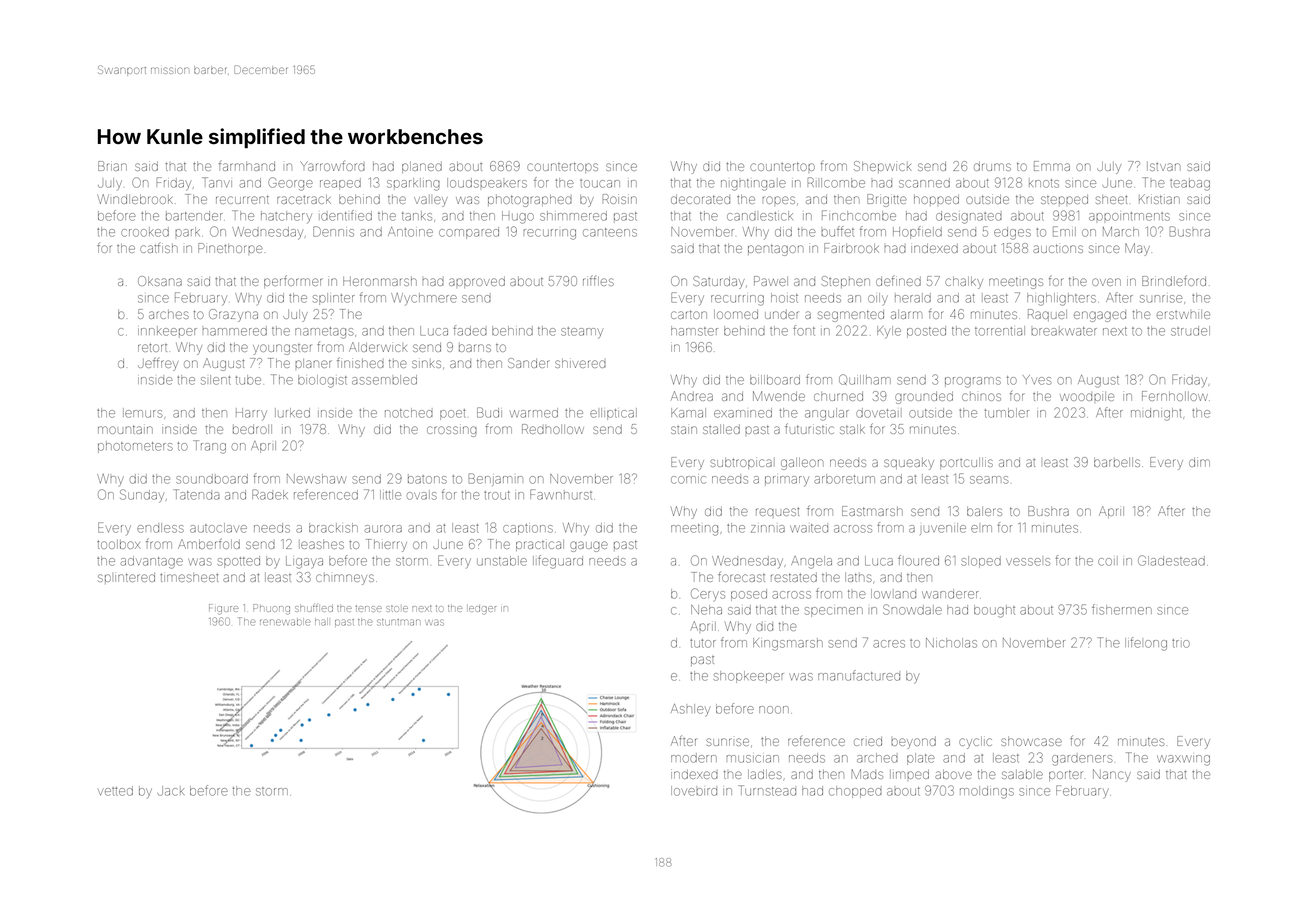 The height and width of the image is (924, 1308). Describe the element at coordinates (293, 281) in the image. I see `performer` at that location.
